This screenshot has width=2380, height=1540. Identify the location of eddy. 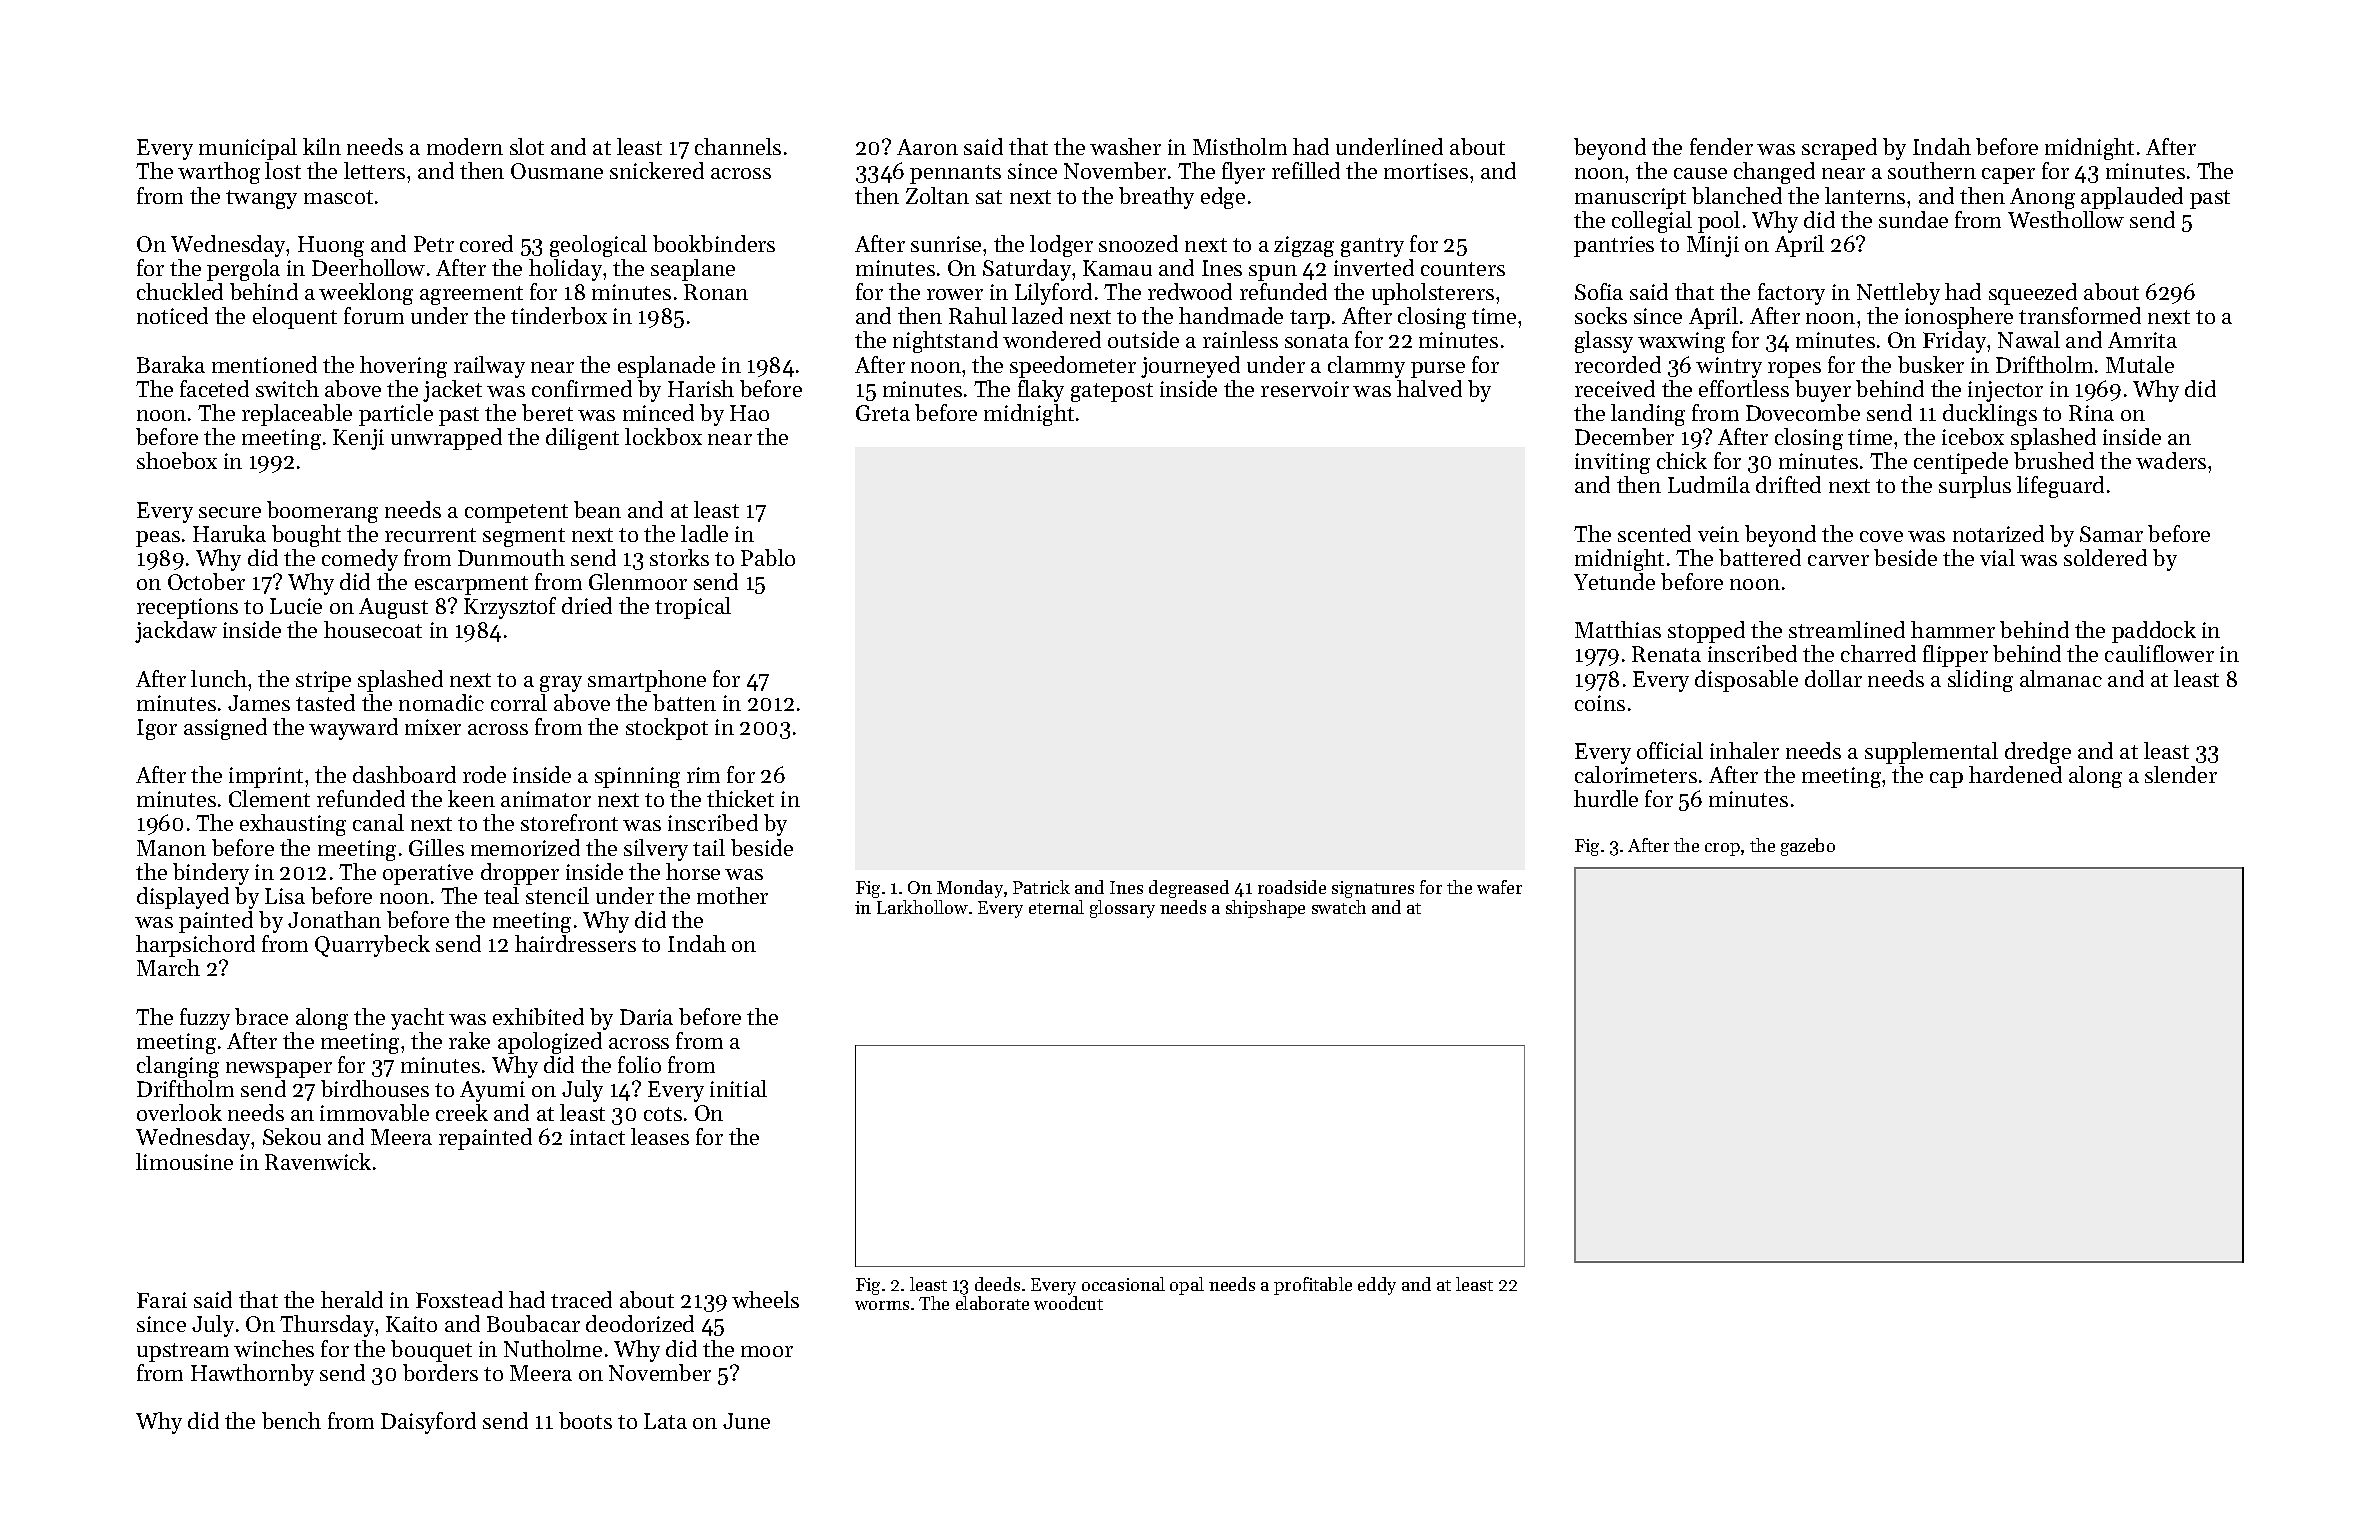
(1377, 1286).
